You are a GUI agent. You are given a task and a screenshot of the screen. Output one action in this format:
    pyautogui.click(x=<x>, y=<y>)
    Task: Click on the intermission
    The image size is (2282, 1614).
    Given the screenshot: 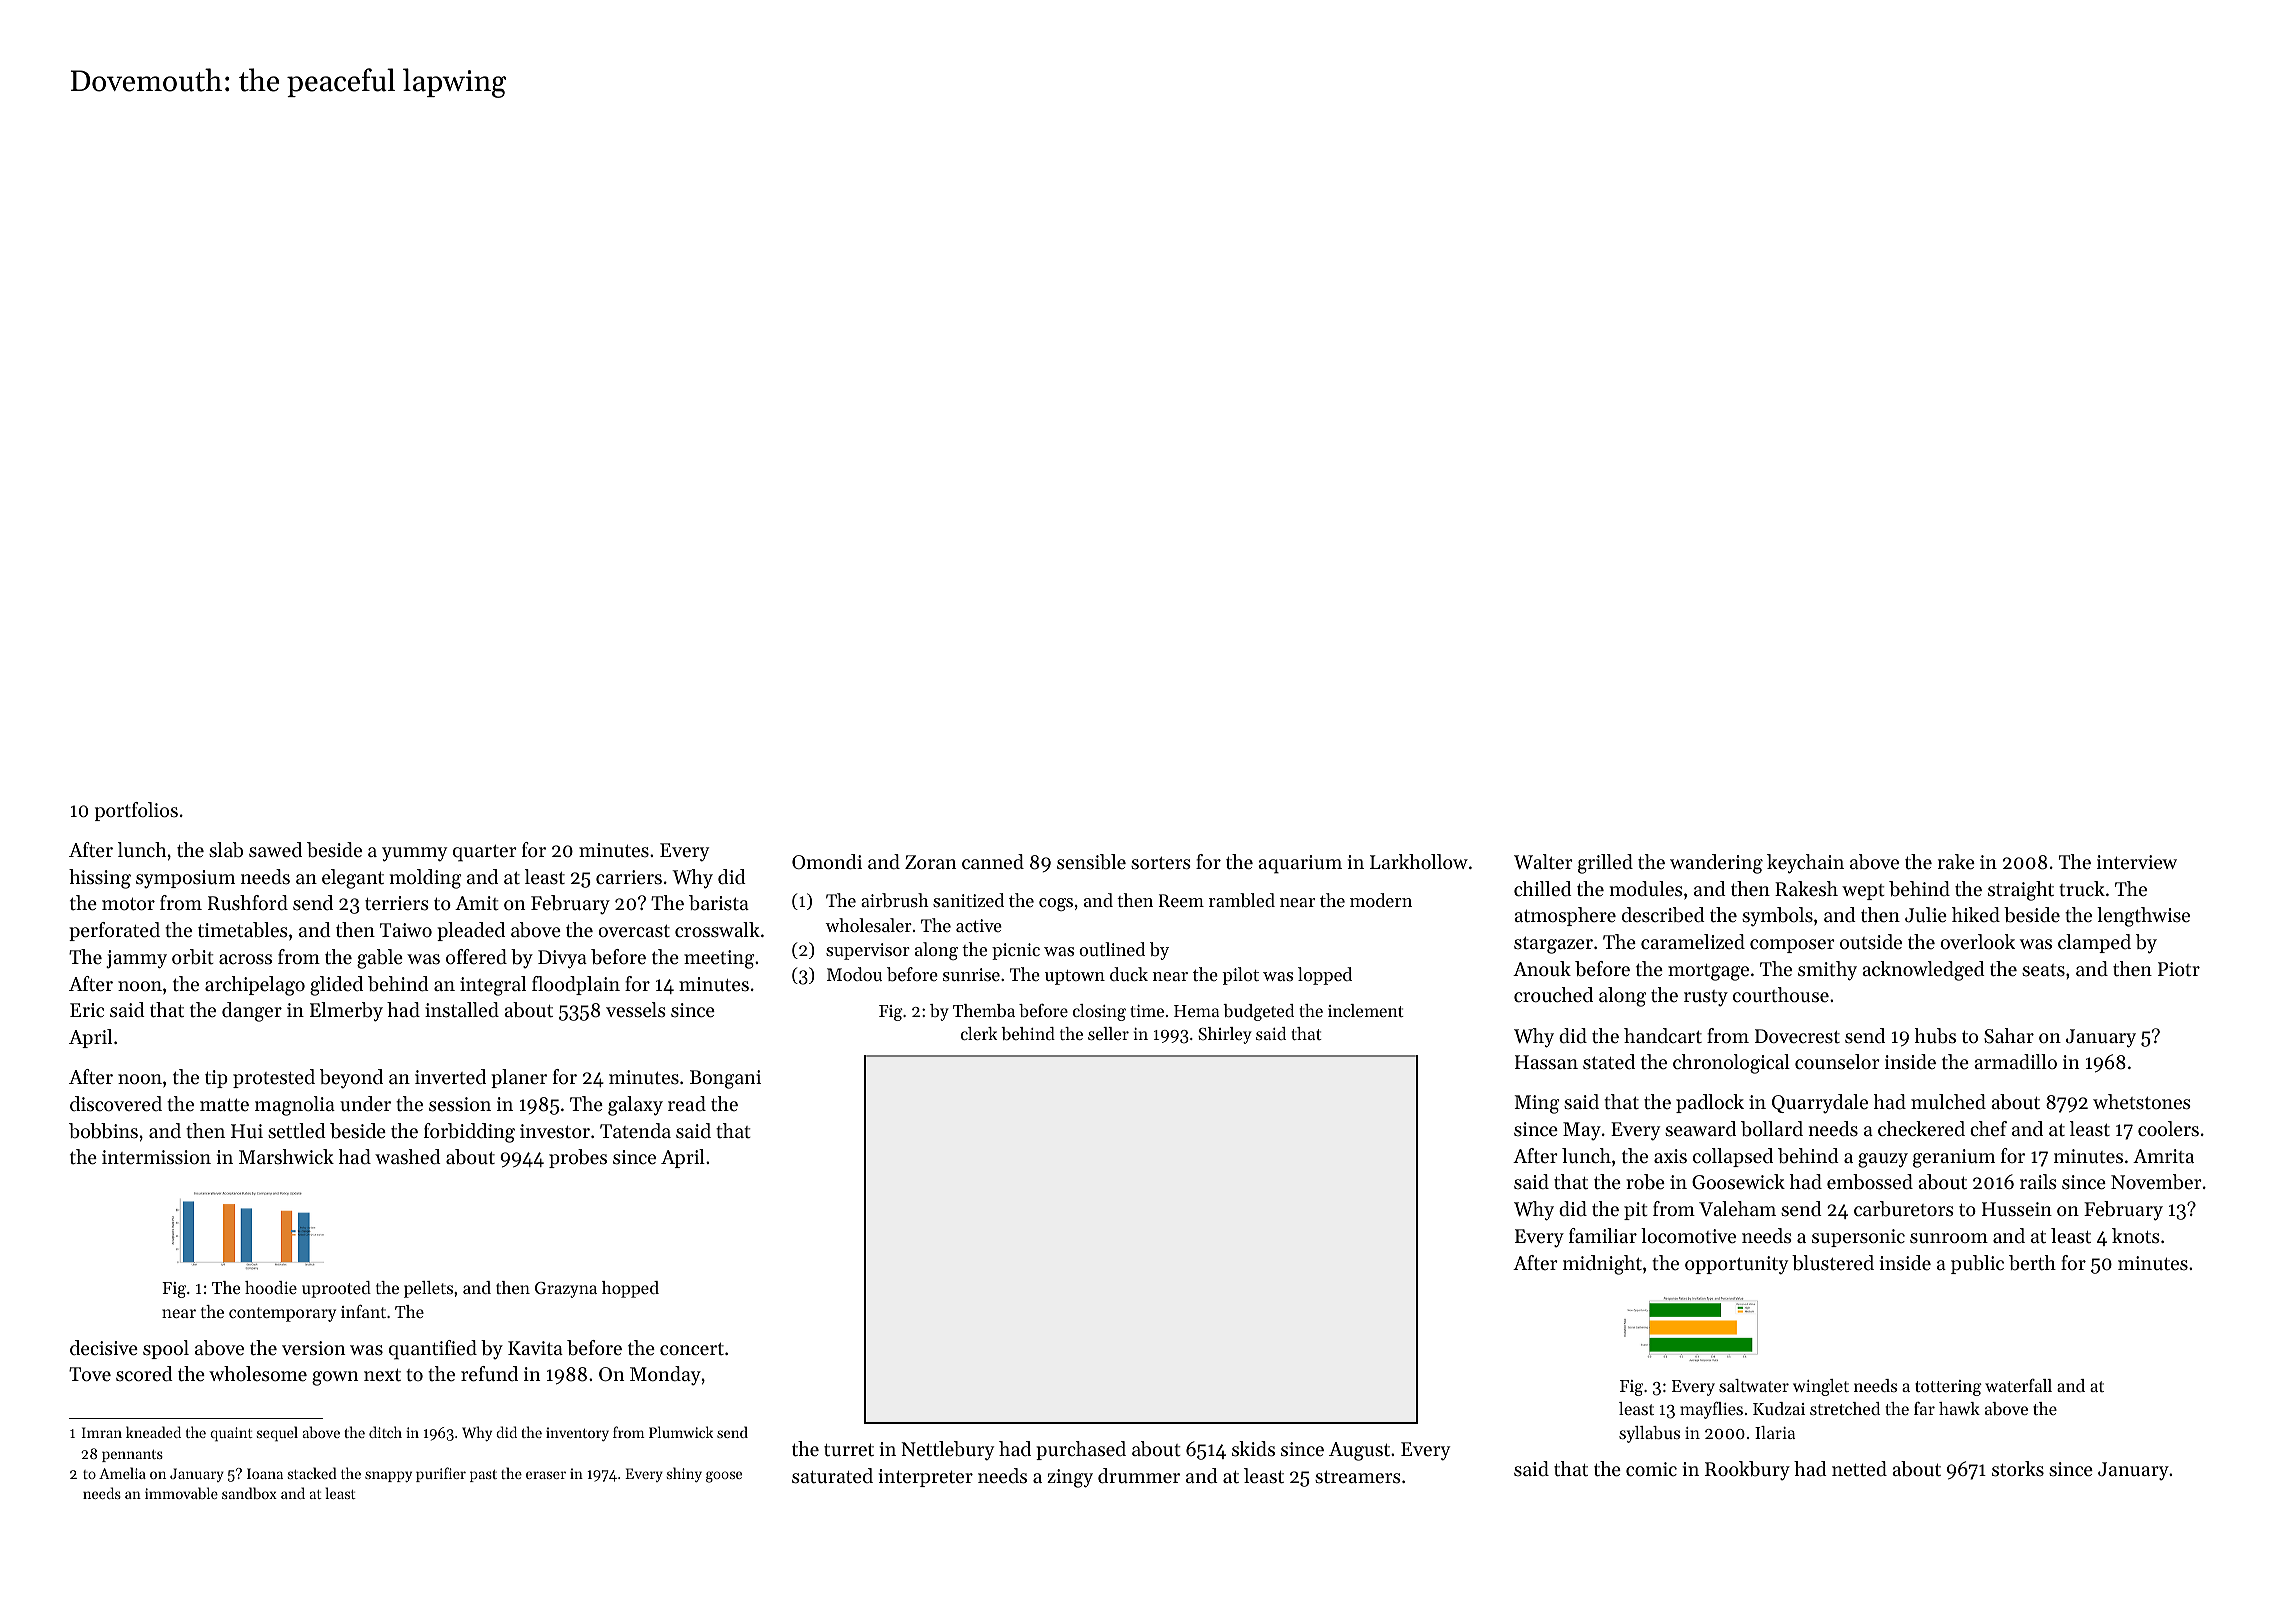 What is the action you would take?
    pyautogui.click(x=156, y=1157)
